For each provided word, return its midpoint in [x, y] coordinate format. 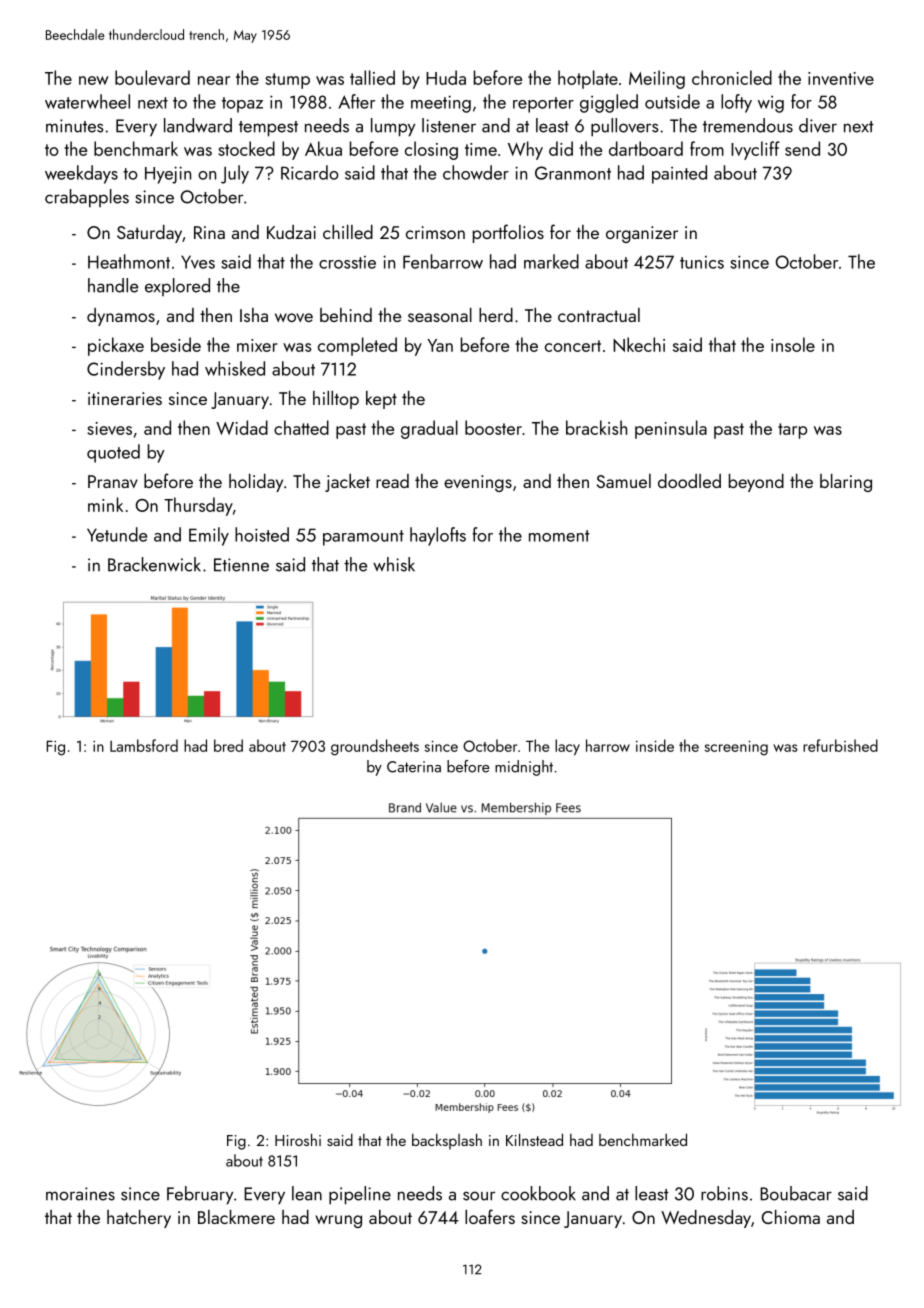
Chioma [791, 1217]
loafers [490, 1216]
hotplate [588, 79]
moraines [80, 1194]
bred [228, 745]
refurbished [840, 745]
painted [679, 174]
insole [793, 344]
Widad [242, 427]
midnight [524, 768]
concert [573, 346]
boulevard [152, 77]
